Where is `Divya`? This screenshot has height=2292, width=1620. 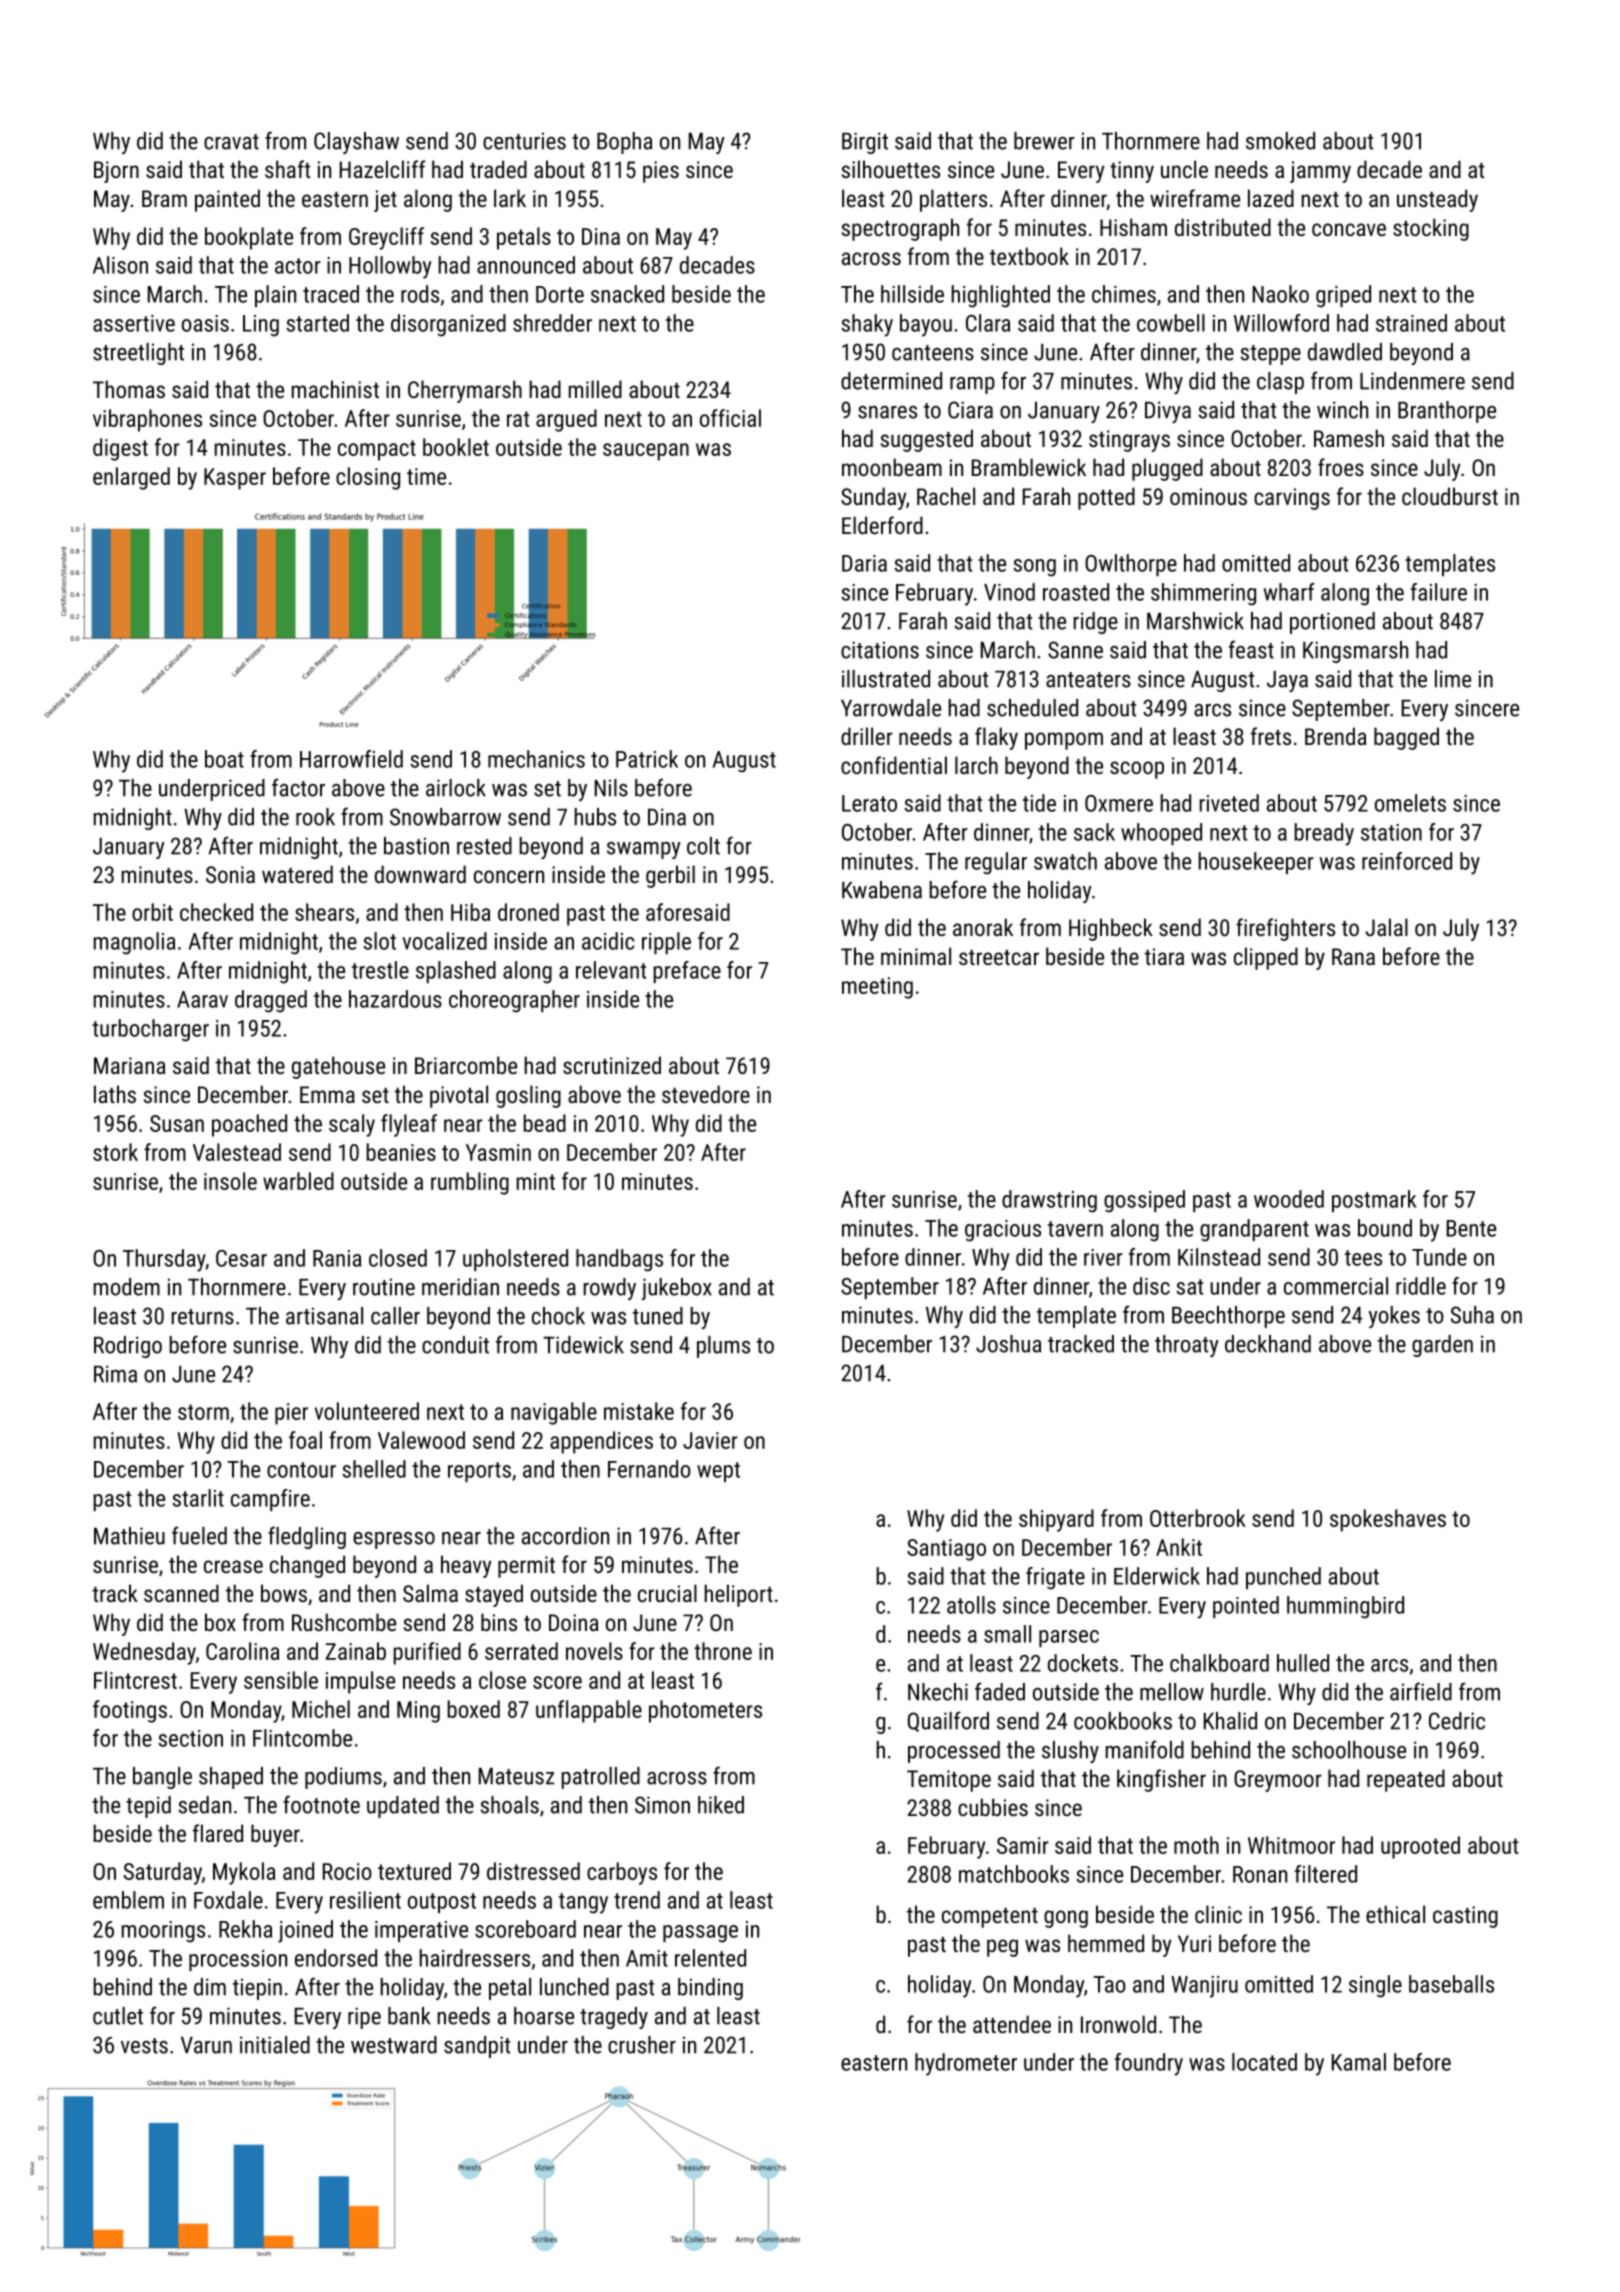 Divya is located at coordinates (1168, 412).
